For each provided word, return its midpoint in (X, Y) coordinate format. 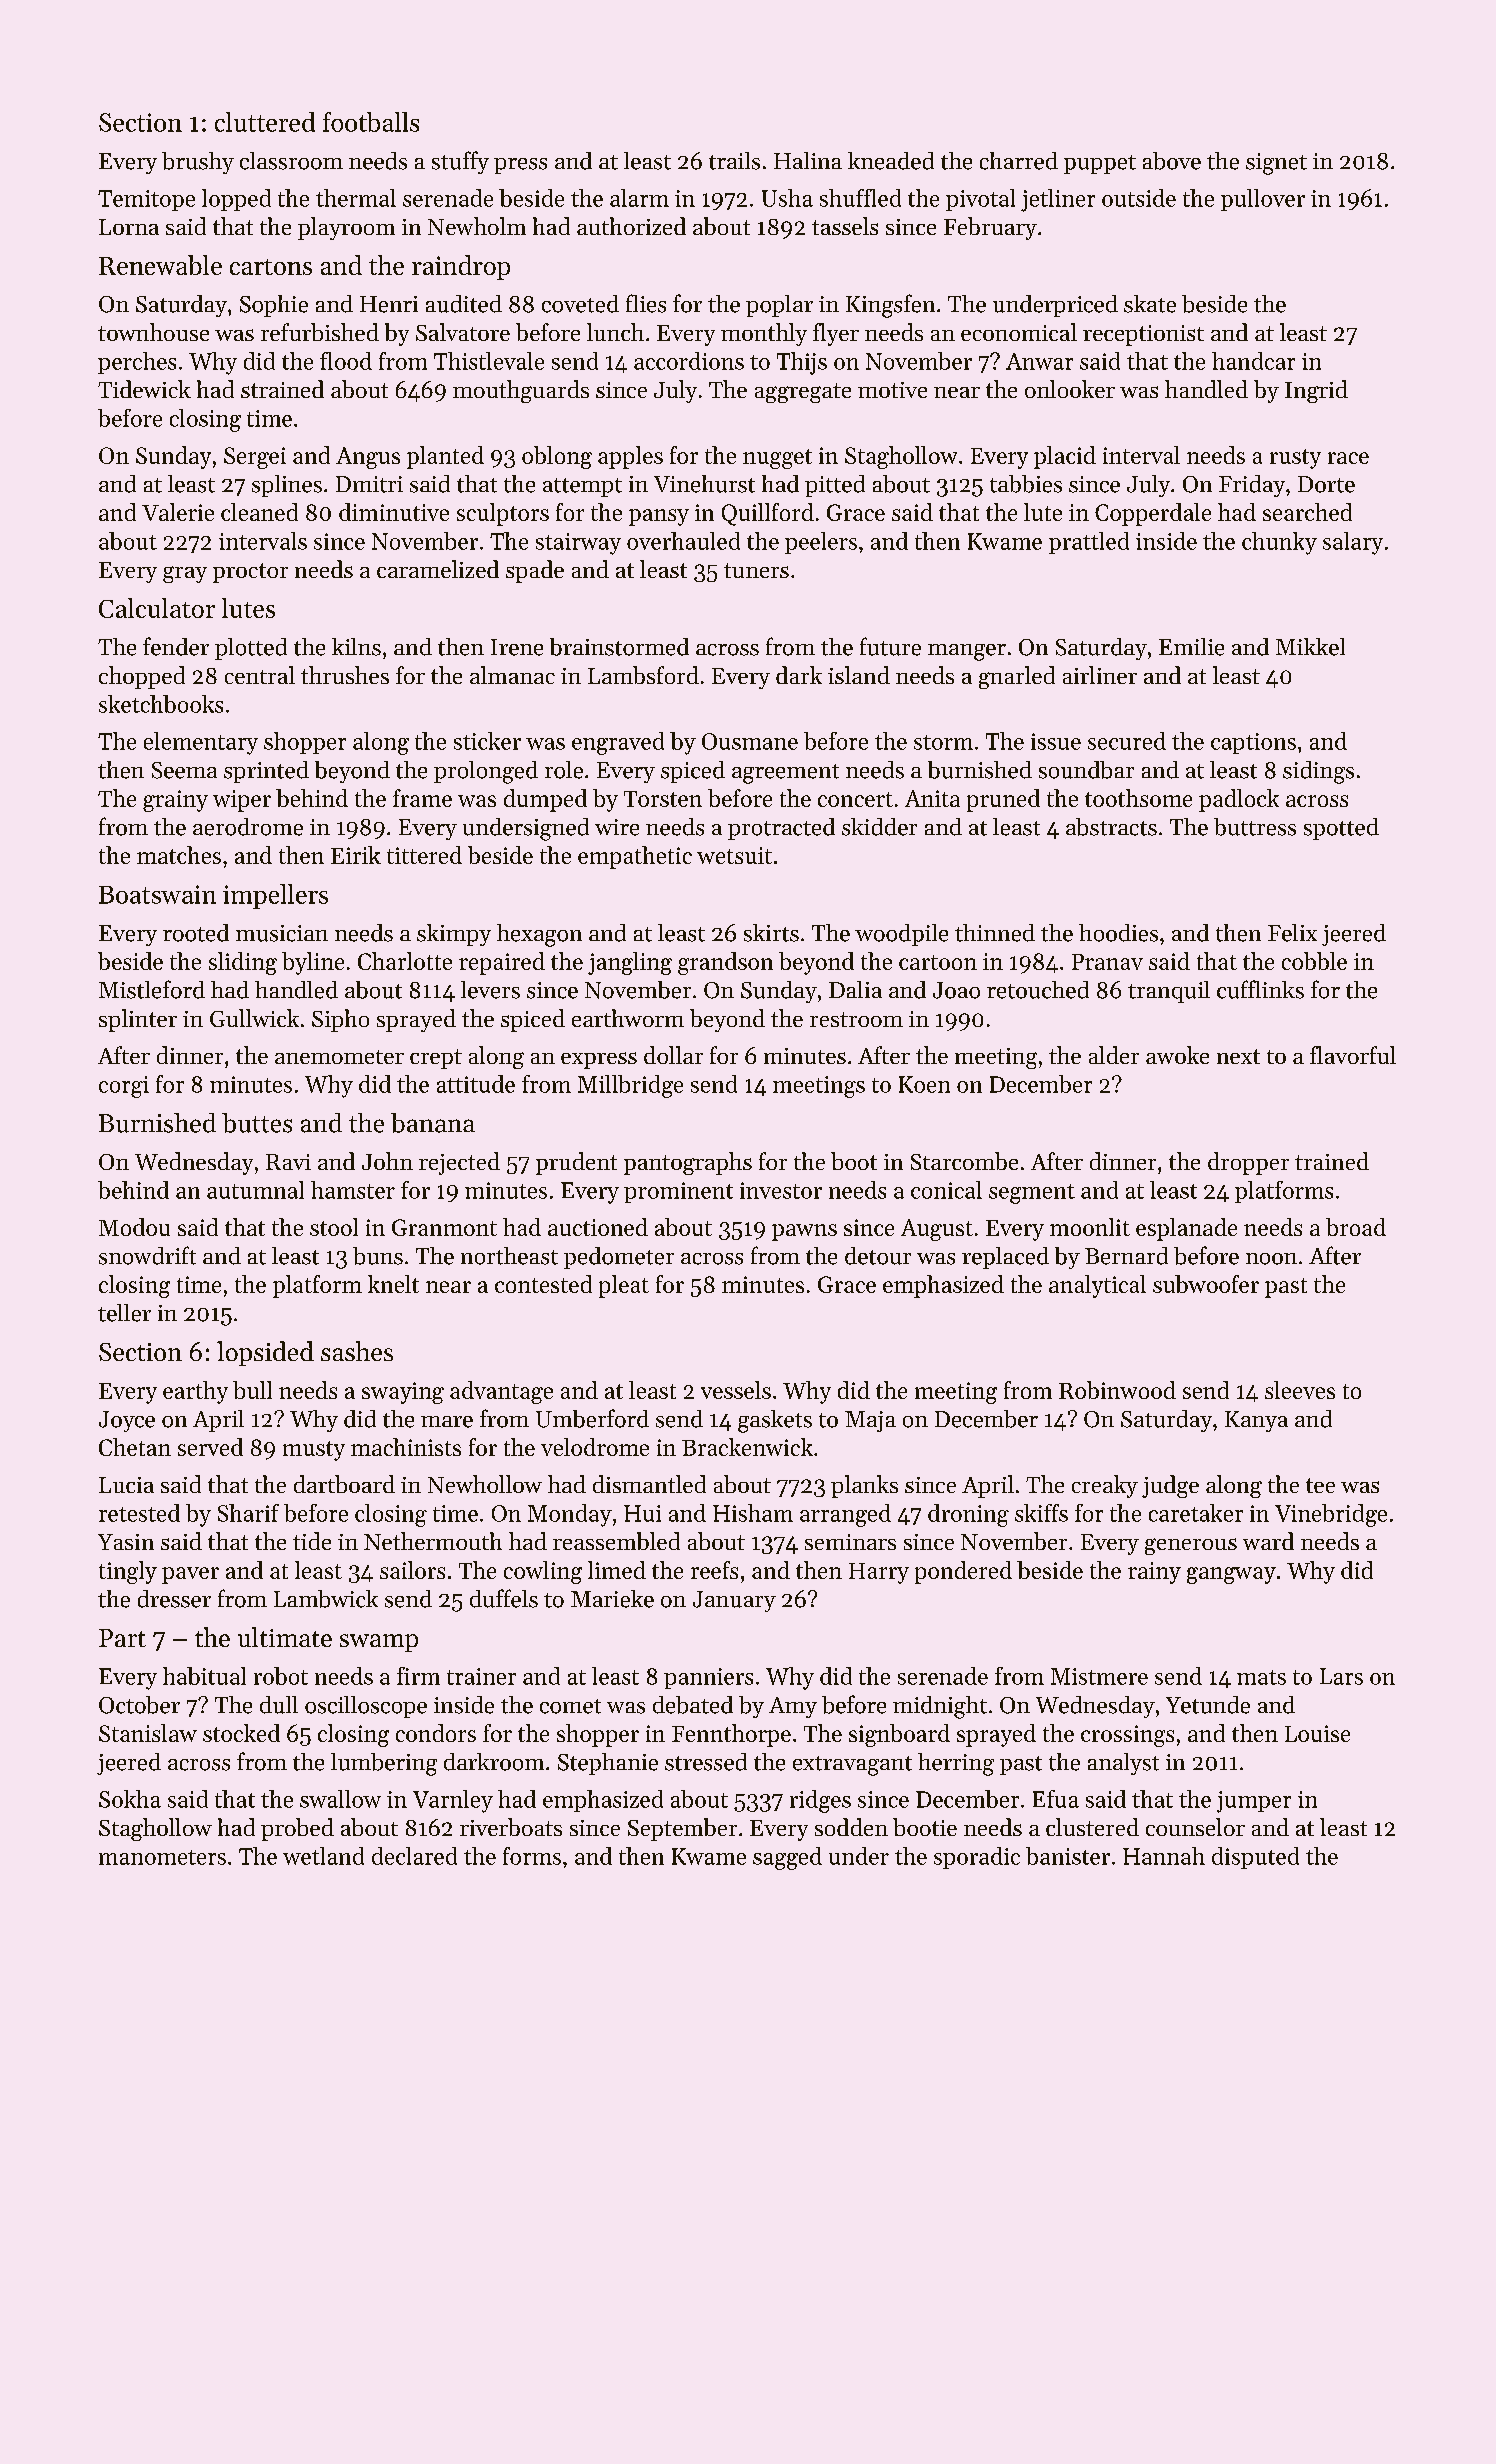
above (1172, 161)
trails (734, 161)
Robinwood (1117, 1390)
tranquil (1169, 992)
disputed (1255, 1858)
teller (124, 1313)
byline (313, 963)
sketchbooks (161, 704)
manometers (162, 1857)
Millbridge (630, 1086)
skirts (771, 933)
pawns (804, 1232)
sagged (787, 1858)
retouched (1038, 990)
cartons (271, 267)
